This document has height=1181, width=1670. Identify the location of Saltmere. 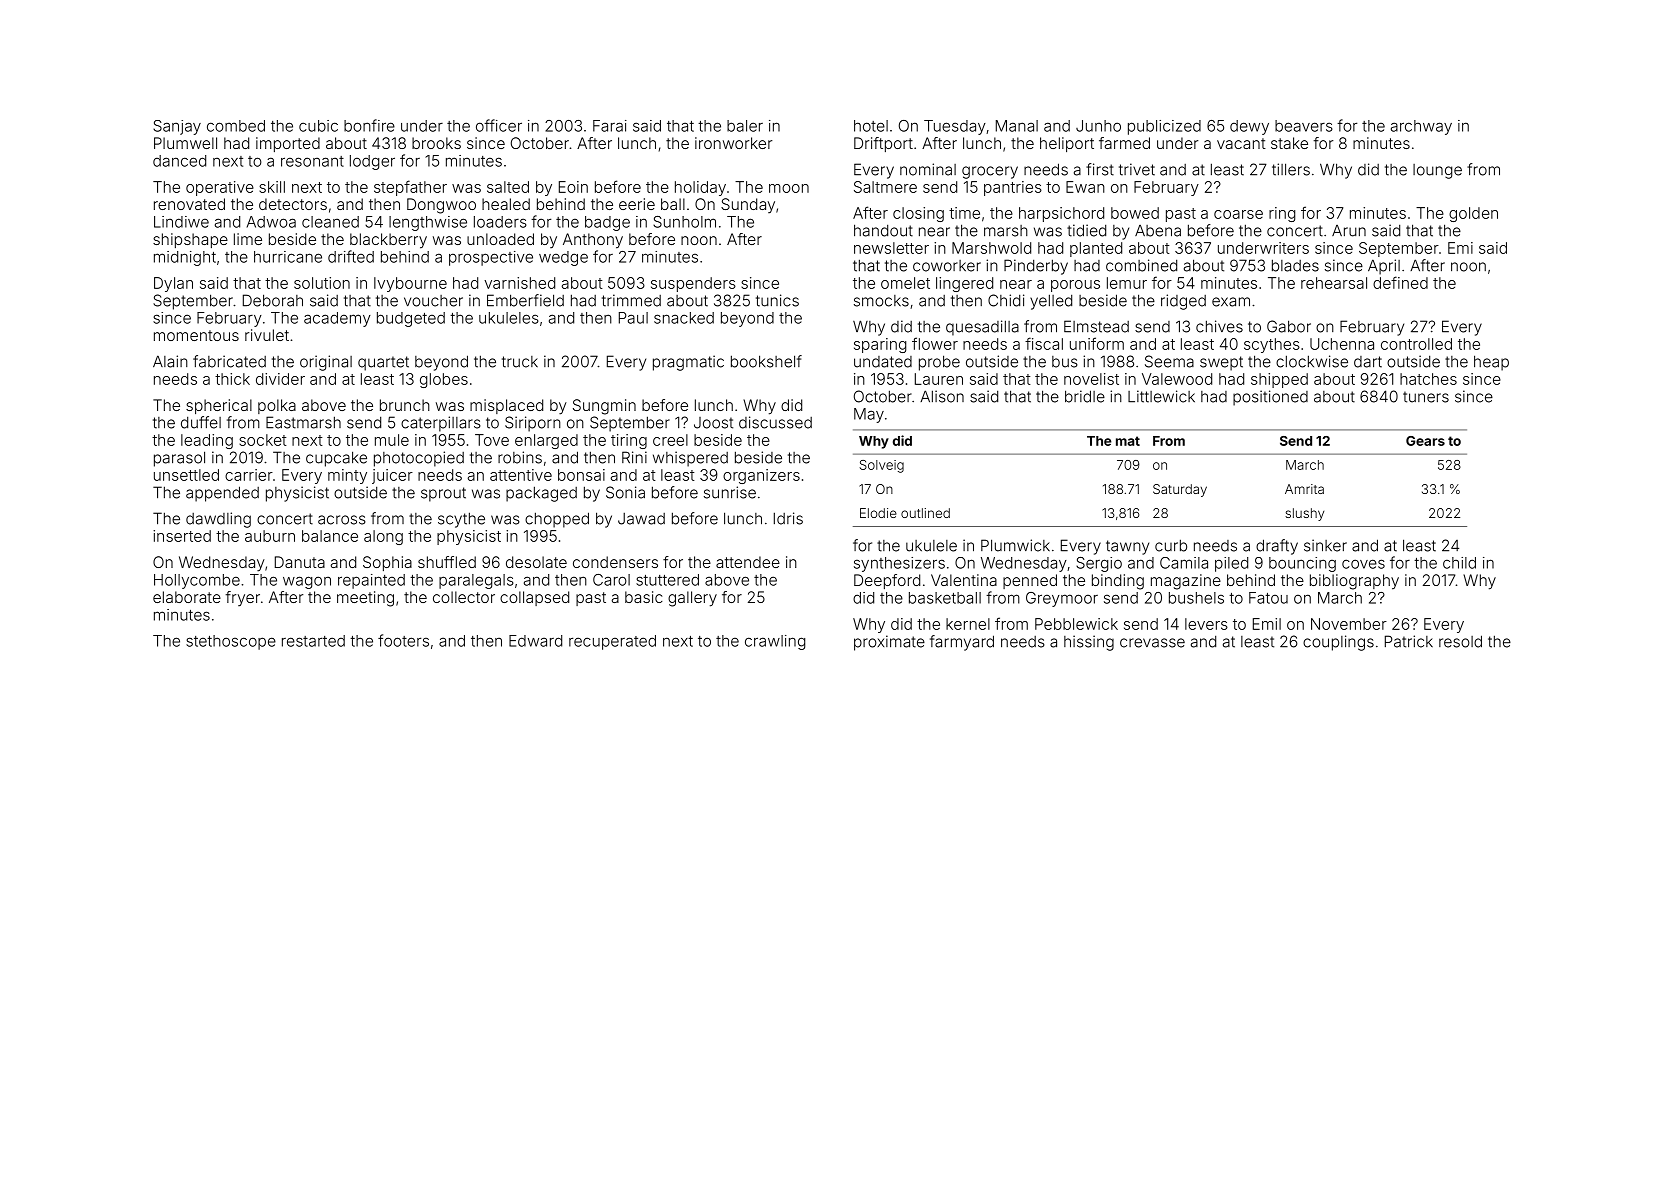
(885, 187).
